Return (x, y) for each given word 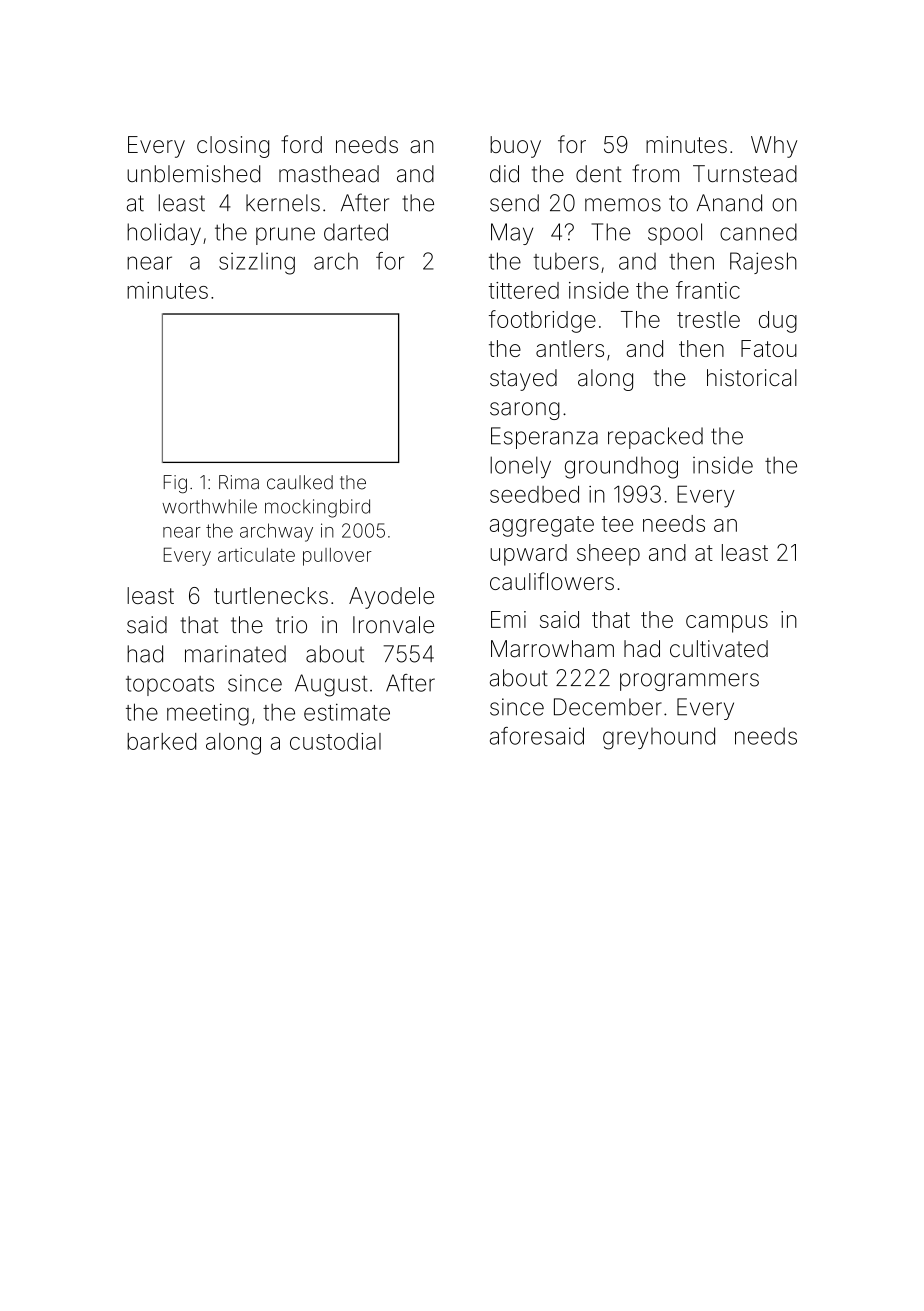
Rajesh (763, 263)
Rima (239, 482)
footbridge (542, 321)
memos (623, 205)
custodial (335, 741)
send (514, 203)
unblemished (193, 174)
